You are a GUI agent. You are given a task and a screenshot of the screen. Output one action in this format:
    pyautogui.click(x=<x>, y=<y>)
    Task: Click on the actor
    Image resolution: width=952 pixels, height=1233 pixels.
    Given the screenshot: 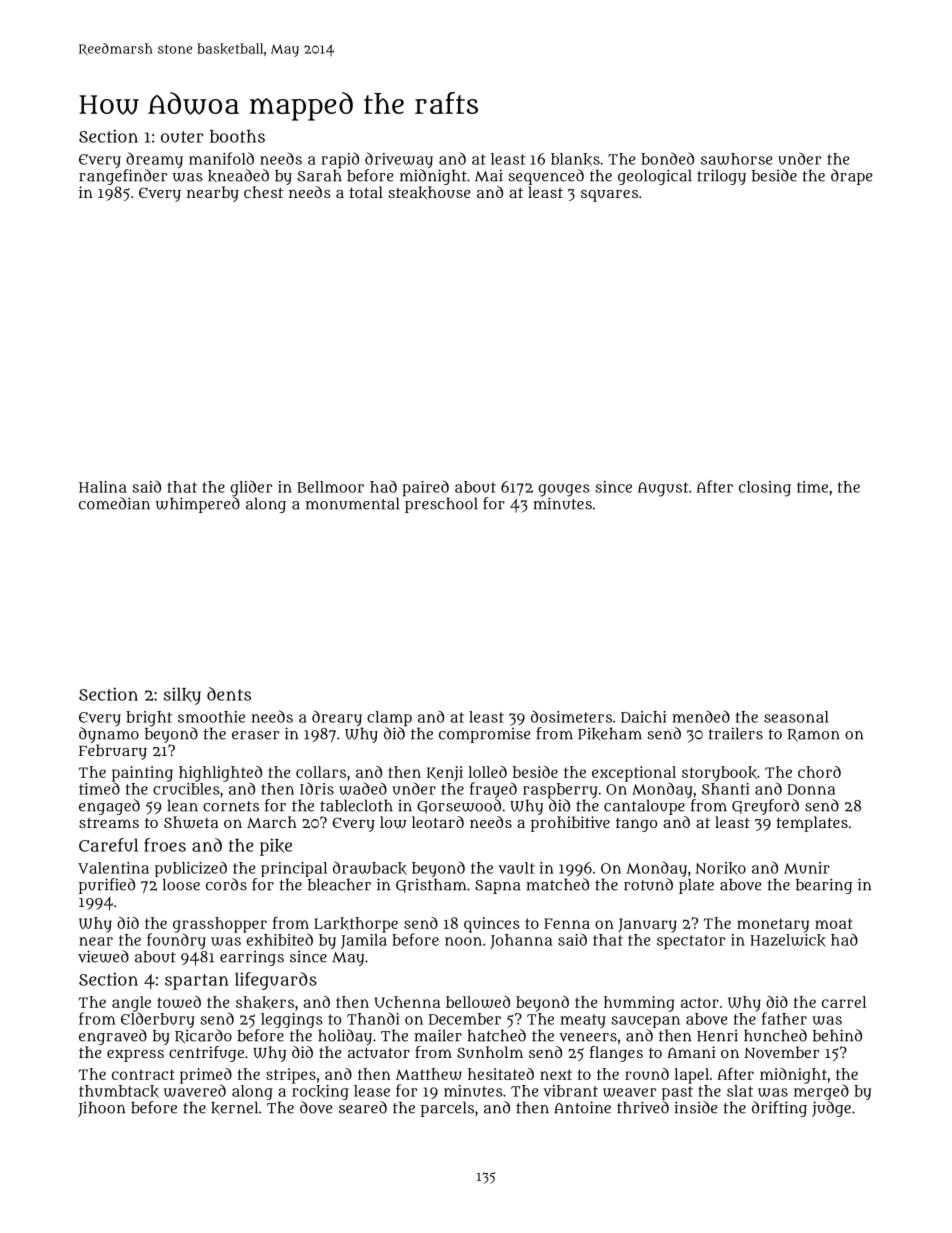 What is the action you would take?
    pyautogui.click(x=700, y=1002)
